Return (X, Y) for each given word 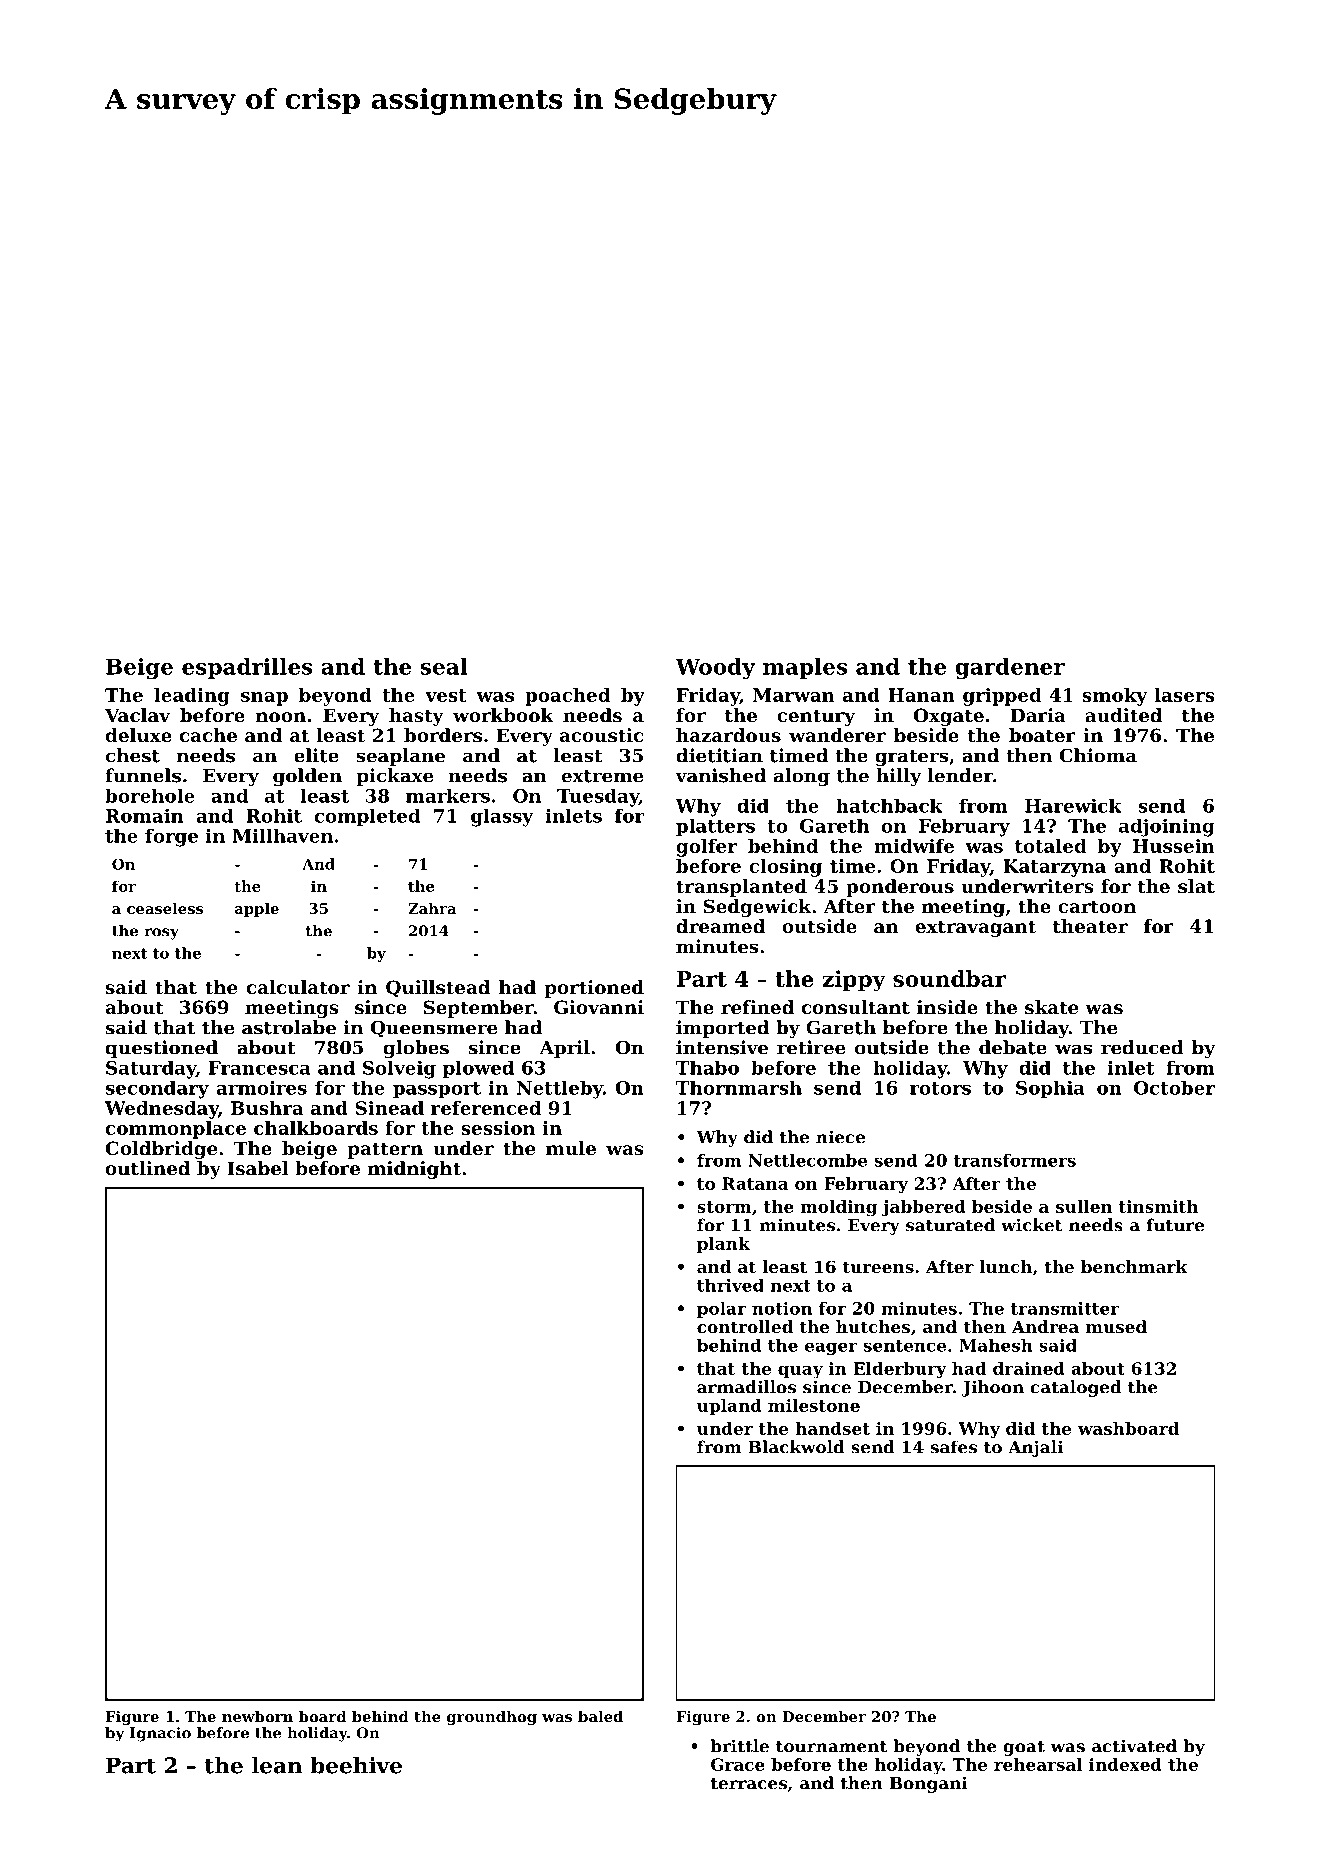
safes (954, 1447)
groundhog (492, 1718)
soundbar (949, 978)
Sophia (1050, 1089)
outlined (148, 1168)
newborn (257, 1716)
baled (600, 1716)
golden (307, 777)
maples (805, 668)
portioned (594, 989)
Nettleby (560, 1090)
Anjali (1035, 1448)
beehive (356, 1765)
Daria (1038, 715)
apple (257, 909)
